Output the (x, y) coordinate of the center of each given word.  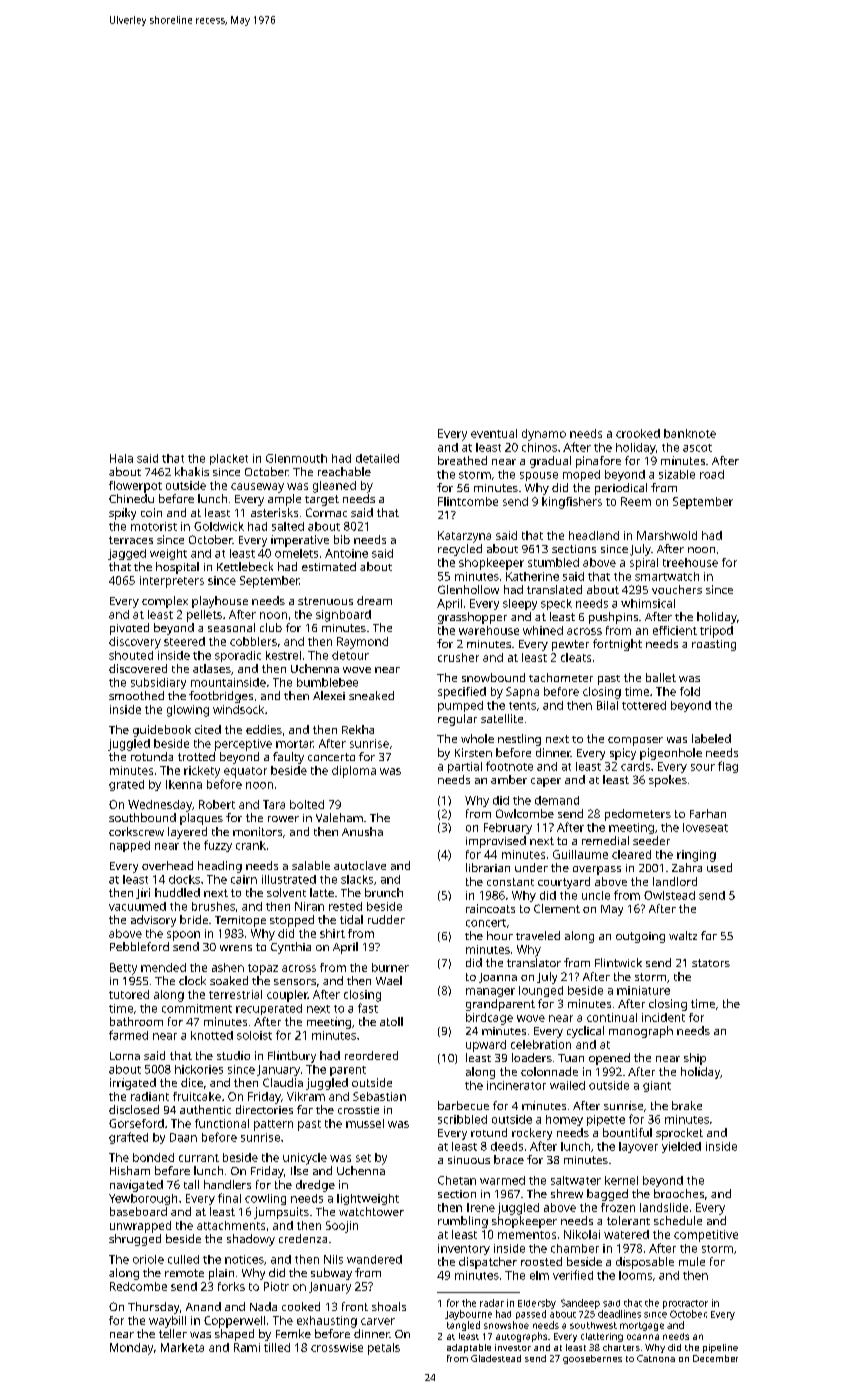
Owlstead (669, 895)
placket (229, 459)
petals (384, 1349)
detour (350, 655)
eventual (494, 433)
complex (165, 602)
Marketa (182, 1347)
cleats (576, 657)
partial (465, 767)
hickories (199, 1069)
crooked (638, 433)
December (715, 1358)
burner (390, 967)
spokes (668, 781)
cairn (244, 879)
